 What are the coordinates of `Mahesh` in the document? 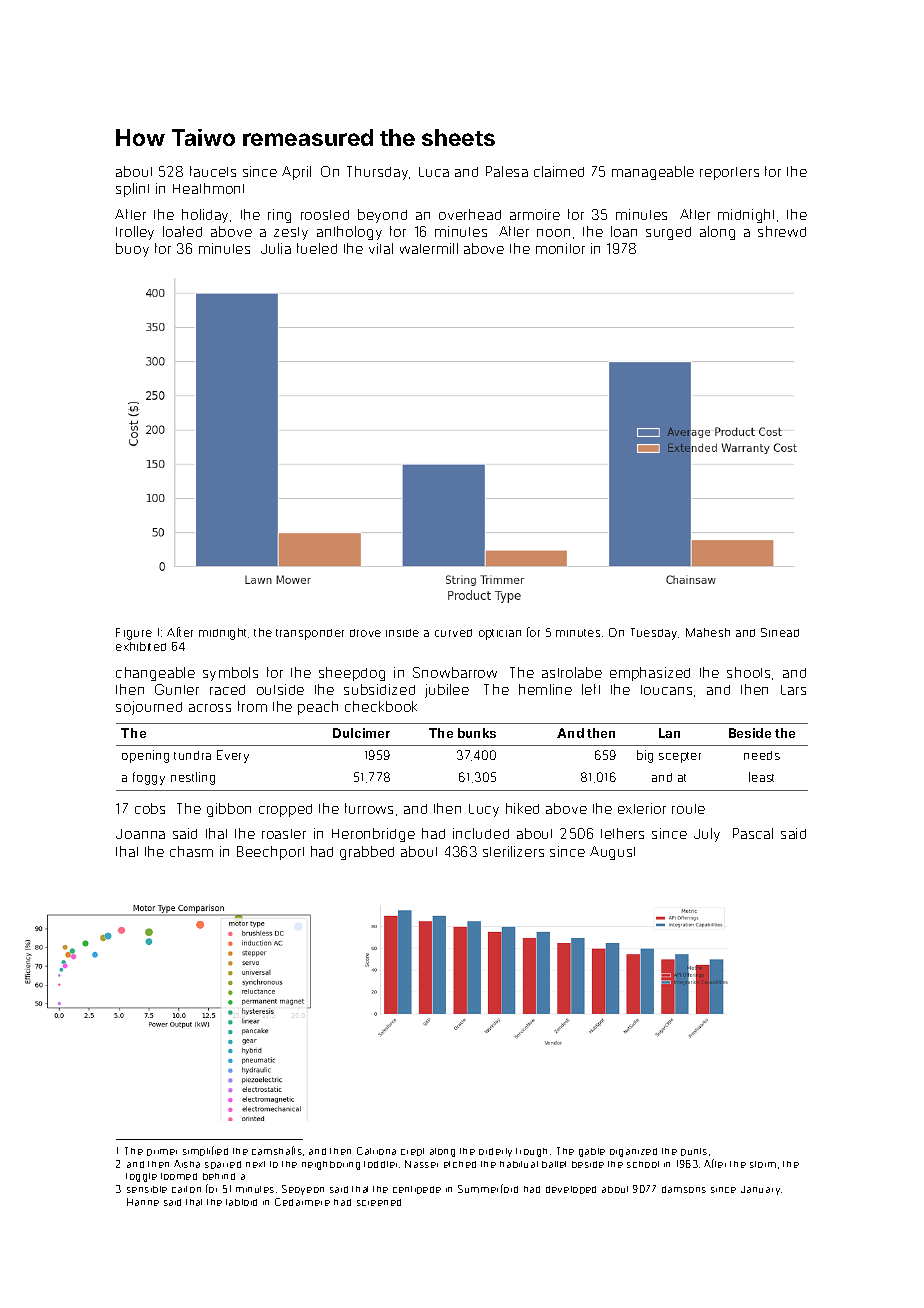 It's located at (708, 632).
